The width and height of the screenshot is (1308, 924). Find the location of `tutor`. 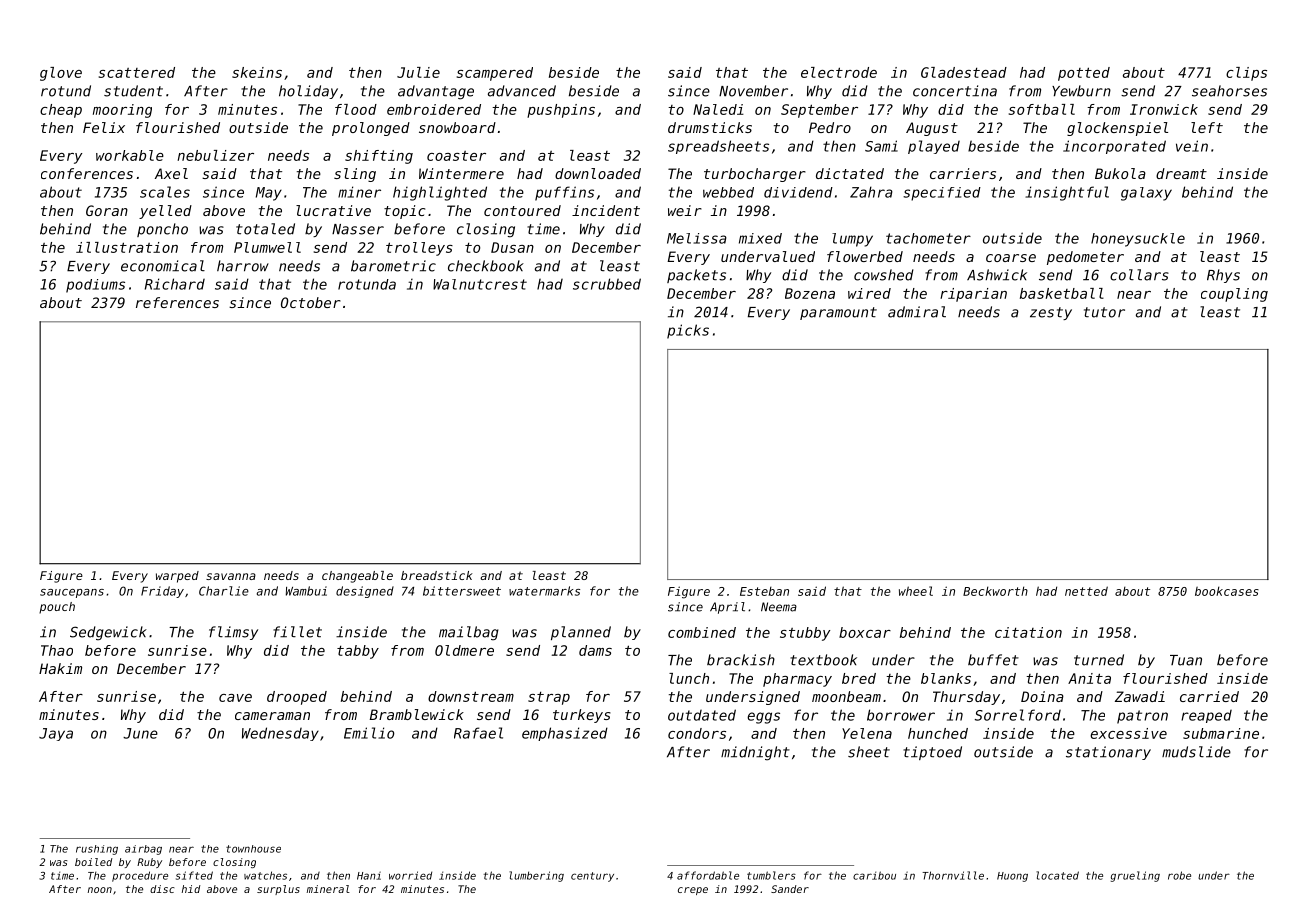

tutor is located at coordinates (1104, 312).
